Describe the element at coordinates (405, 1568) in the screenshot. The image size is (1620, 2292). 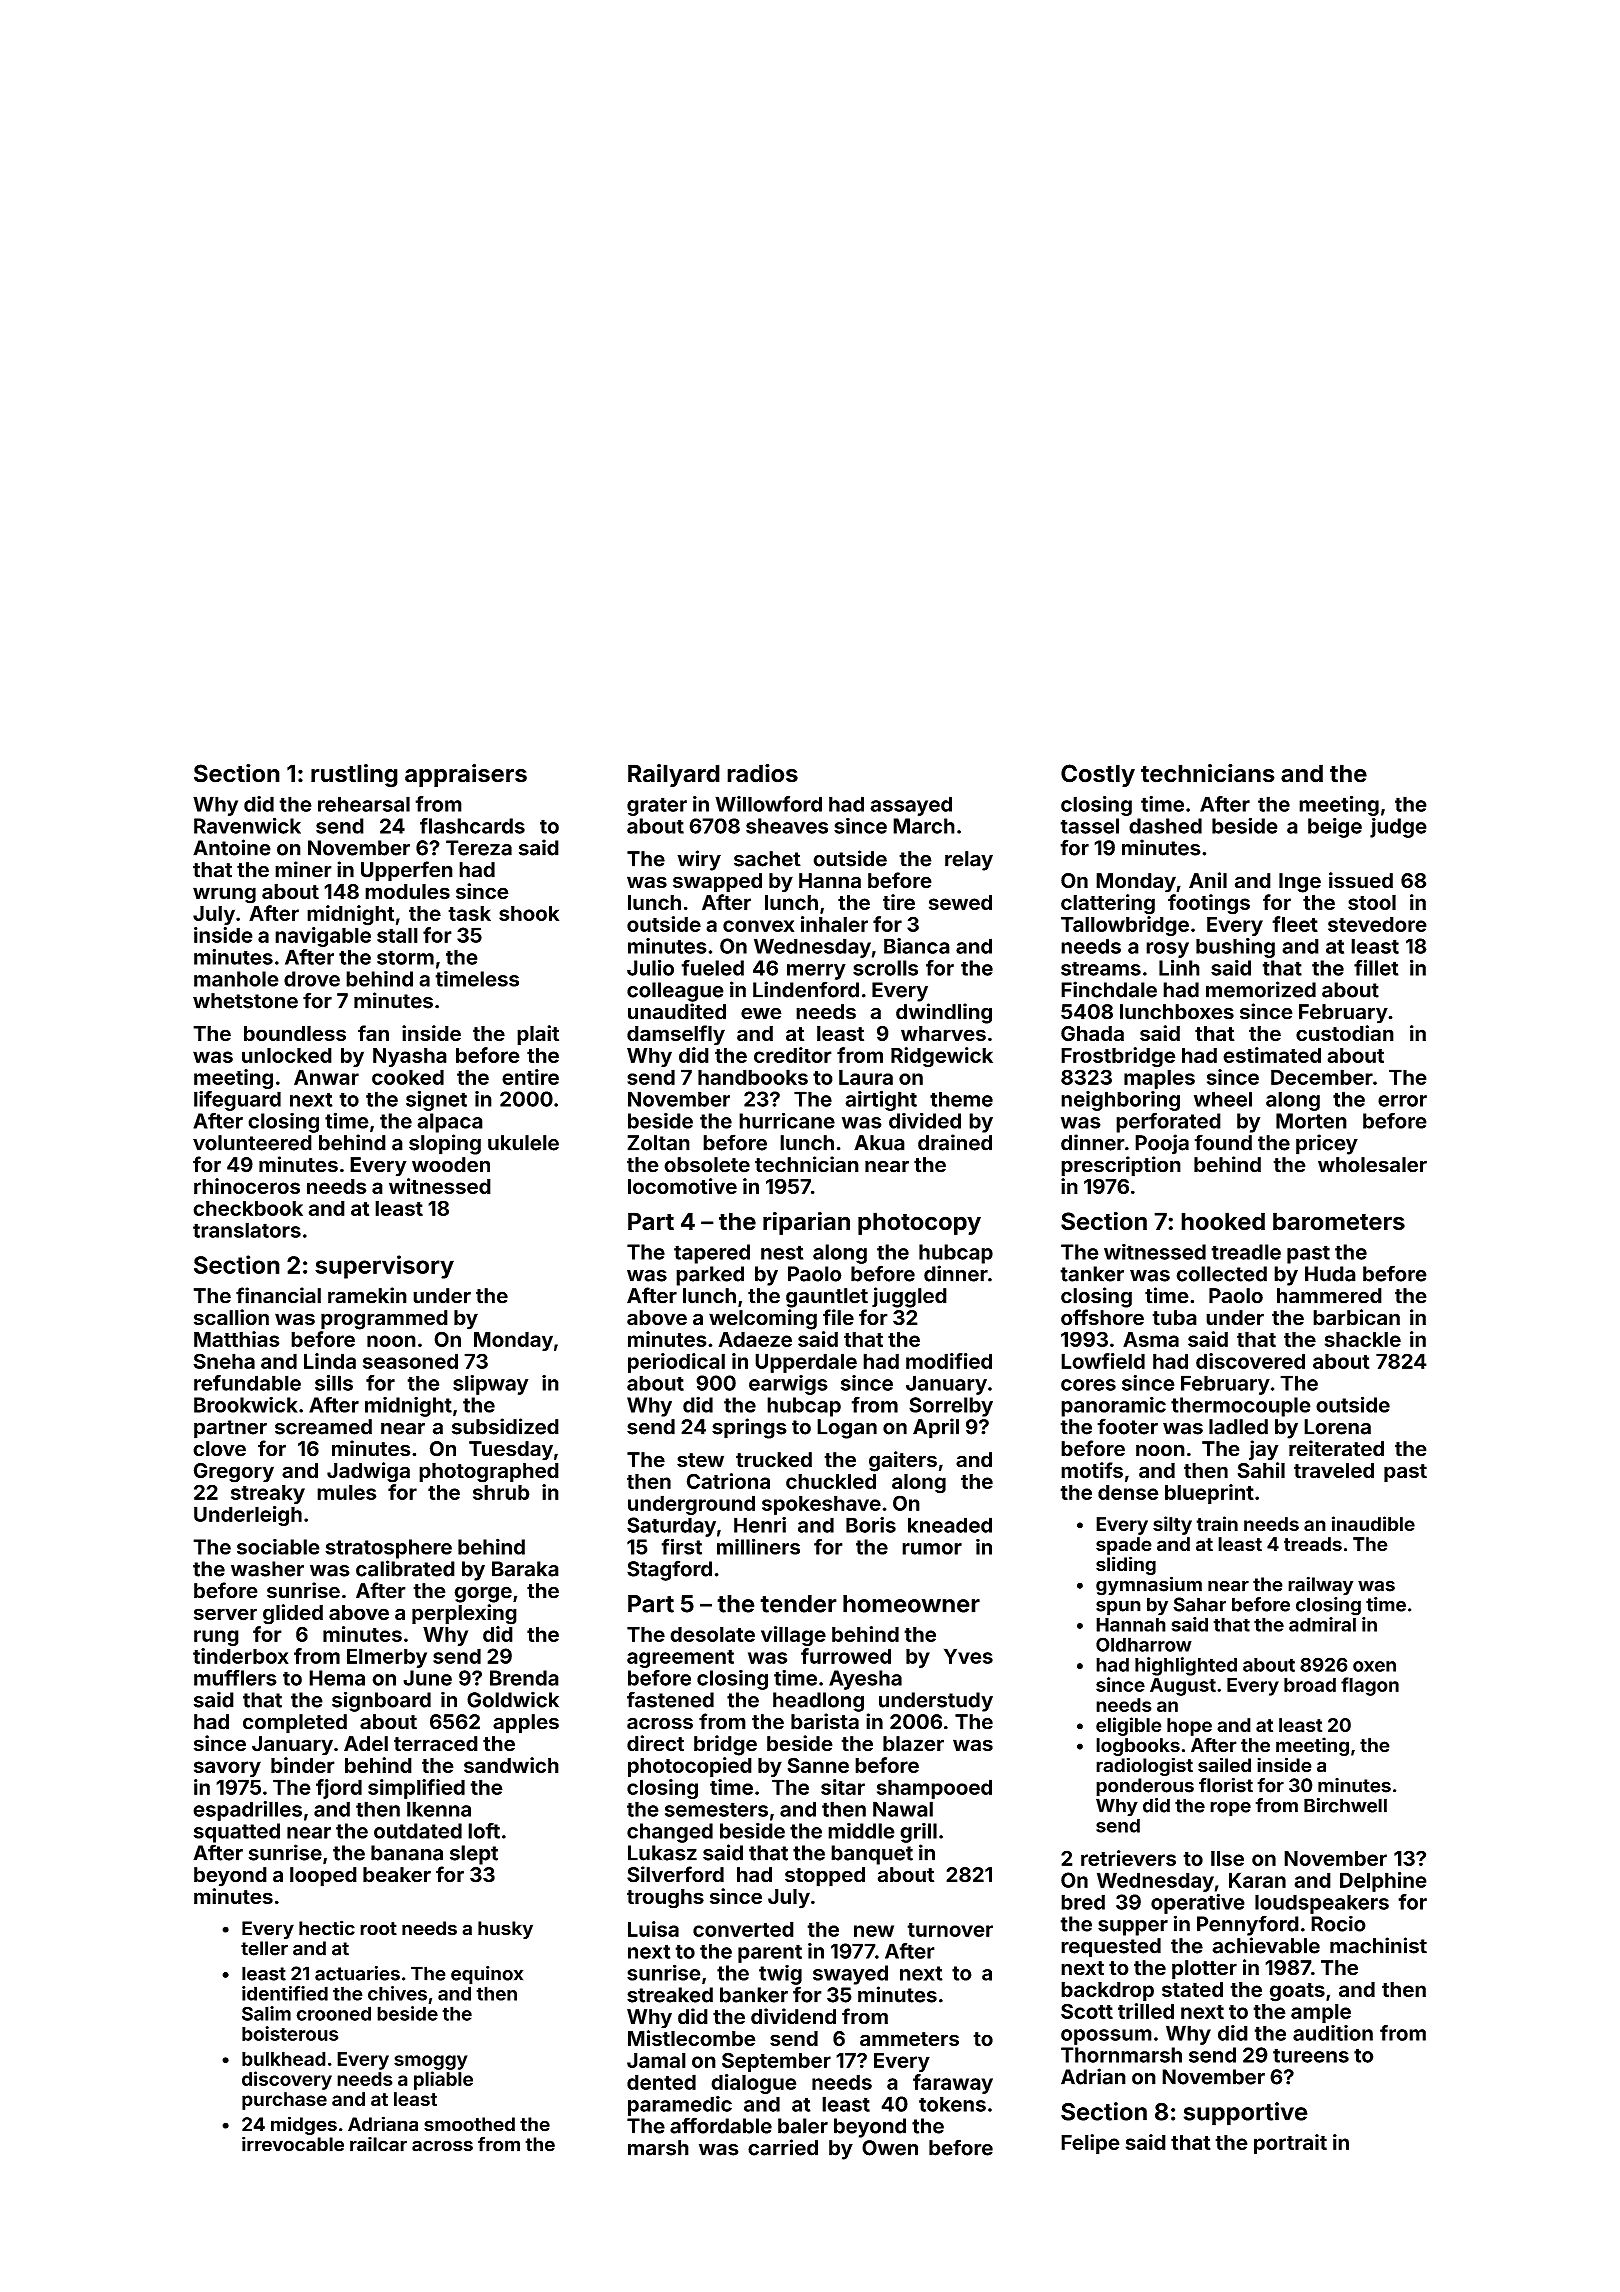
I see `calibrated` at that location.
